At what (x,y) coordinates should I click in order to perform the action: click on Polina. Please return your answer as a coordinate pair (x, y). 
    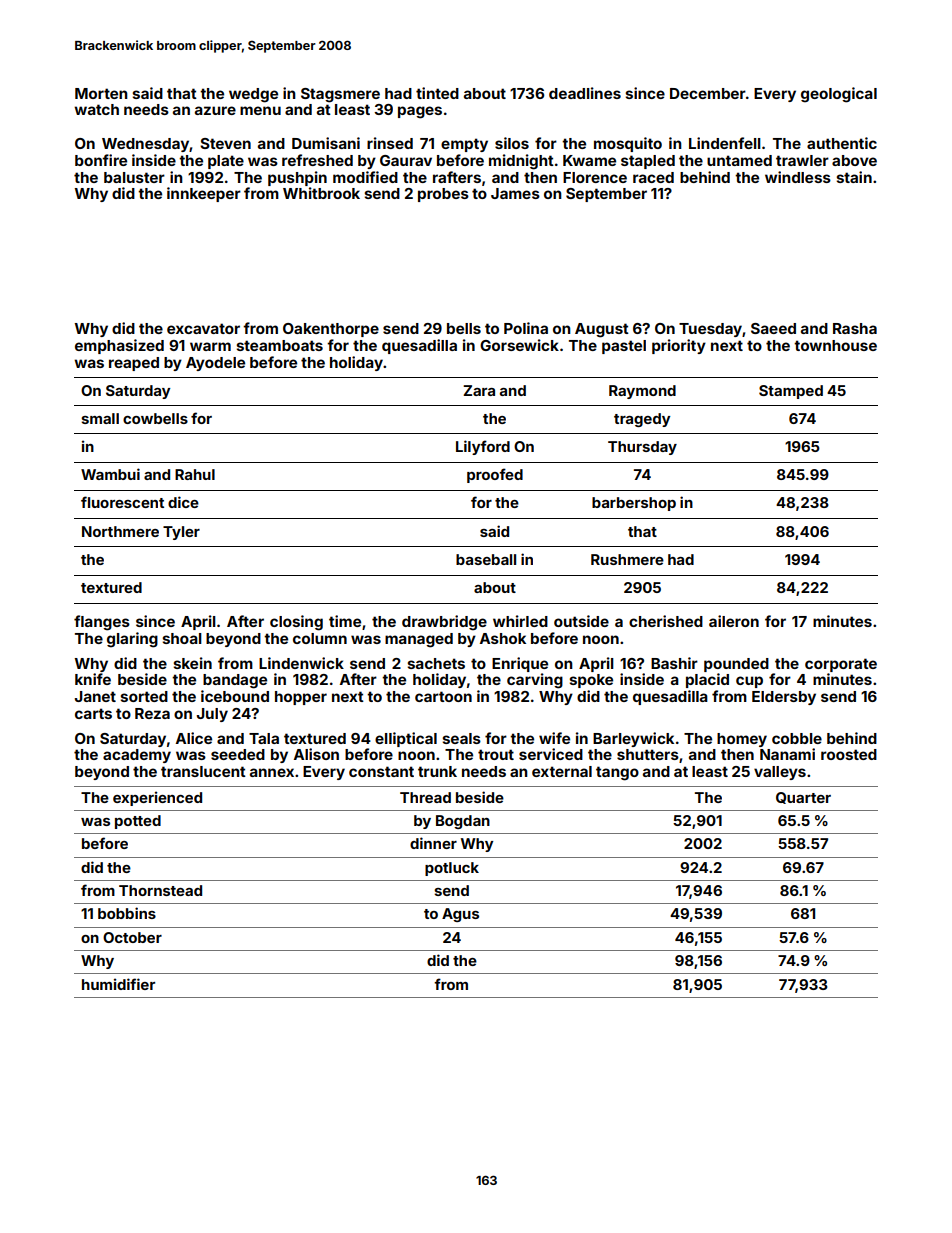
    Looking at the image, I should click on (526, 328).
